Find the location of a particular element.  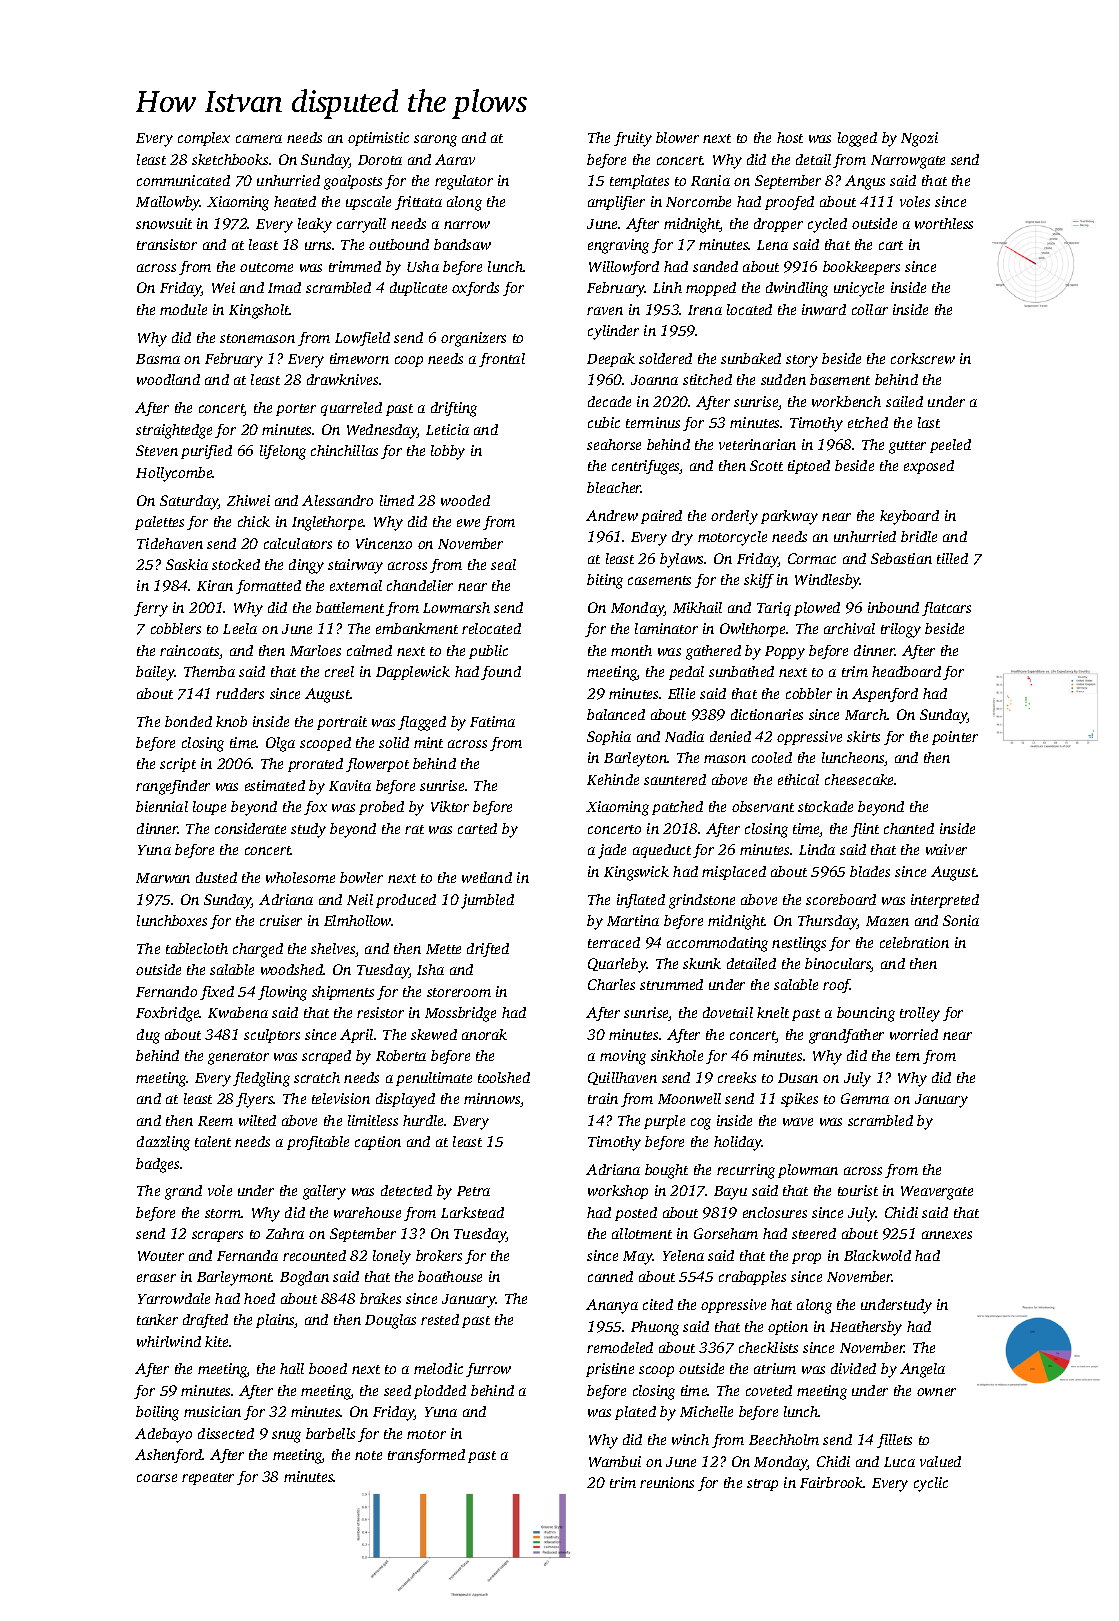

inflated is located at coordinates (641, 901).
